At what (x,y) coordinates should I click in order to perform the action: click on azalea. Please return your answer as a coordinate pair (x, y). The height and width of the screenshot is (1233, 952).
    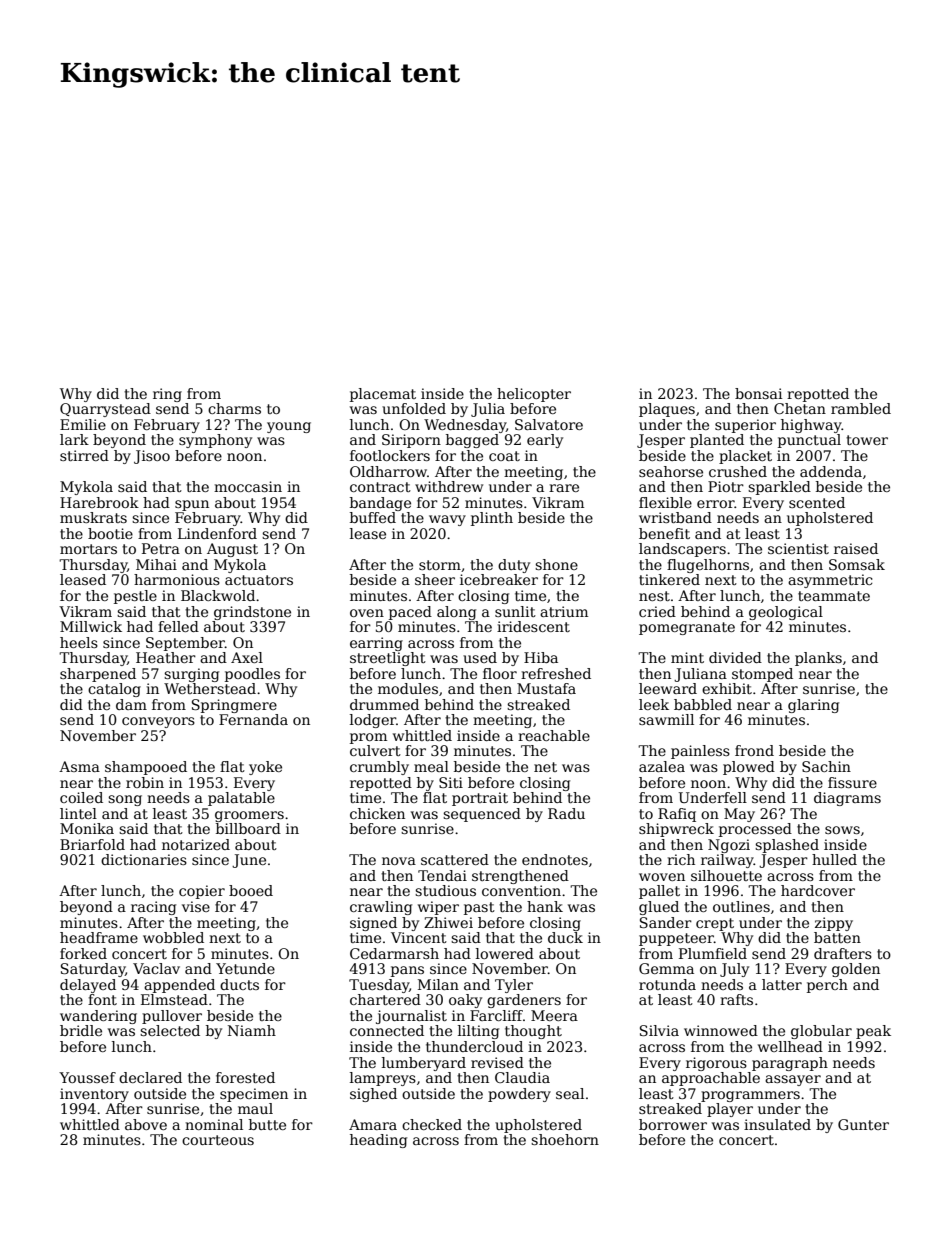
    Looking at the image, I should click on (662, 766).
